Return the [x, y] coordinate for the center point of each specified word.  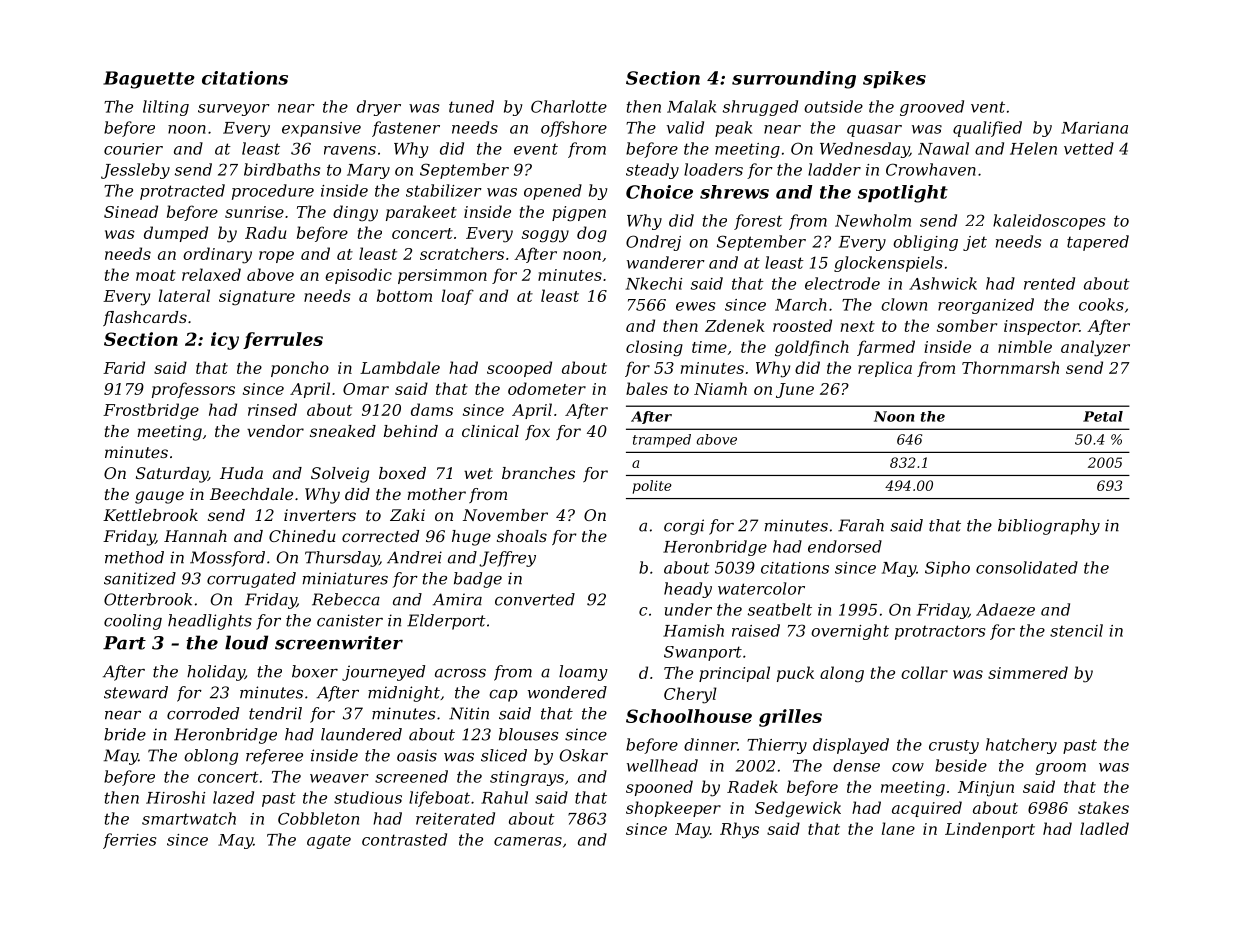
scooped [519, 369]
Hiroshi [175, 797]
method [134, 557]
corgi [684, 527]
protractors [940, 632]
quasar [874, 131]
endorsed [845, 546]
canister [350, 620]
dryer [379, 108]
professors [193, 390]
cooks [1101, 304]
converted [535, 599]
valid [685, 127]
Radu [265, 232]
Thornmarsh [1010, 367]
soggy [545, 236]
